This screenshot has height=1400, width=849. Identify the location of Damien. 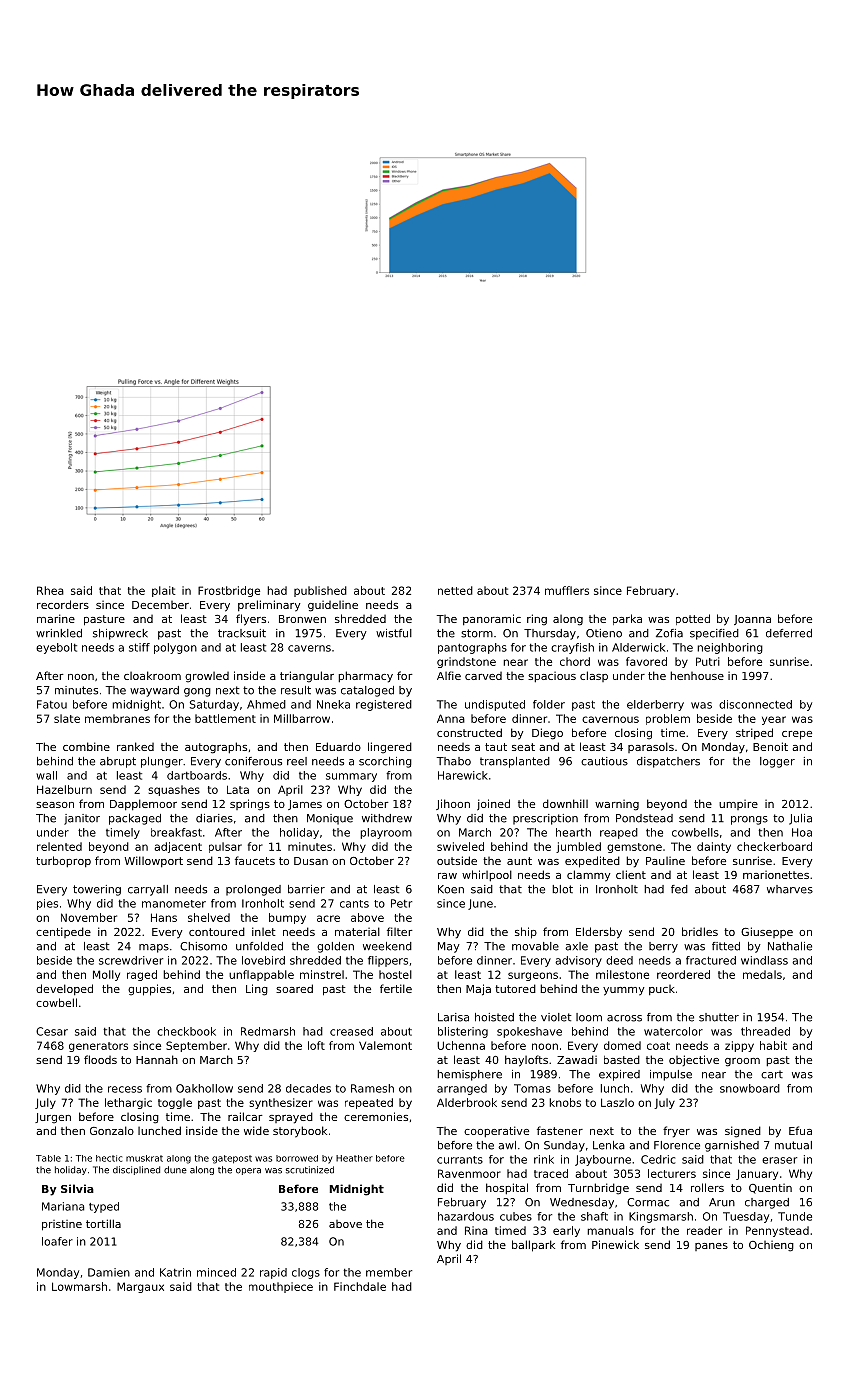
(109, 1272).
